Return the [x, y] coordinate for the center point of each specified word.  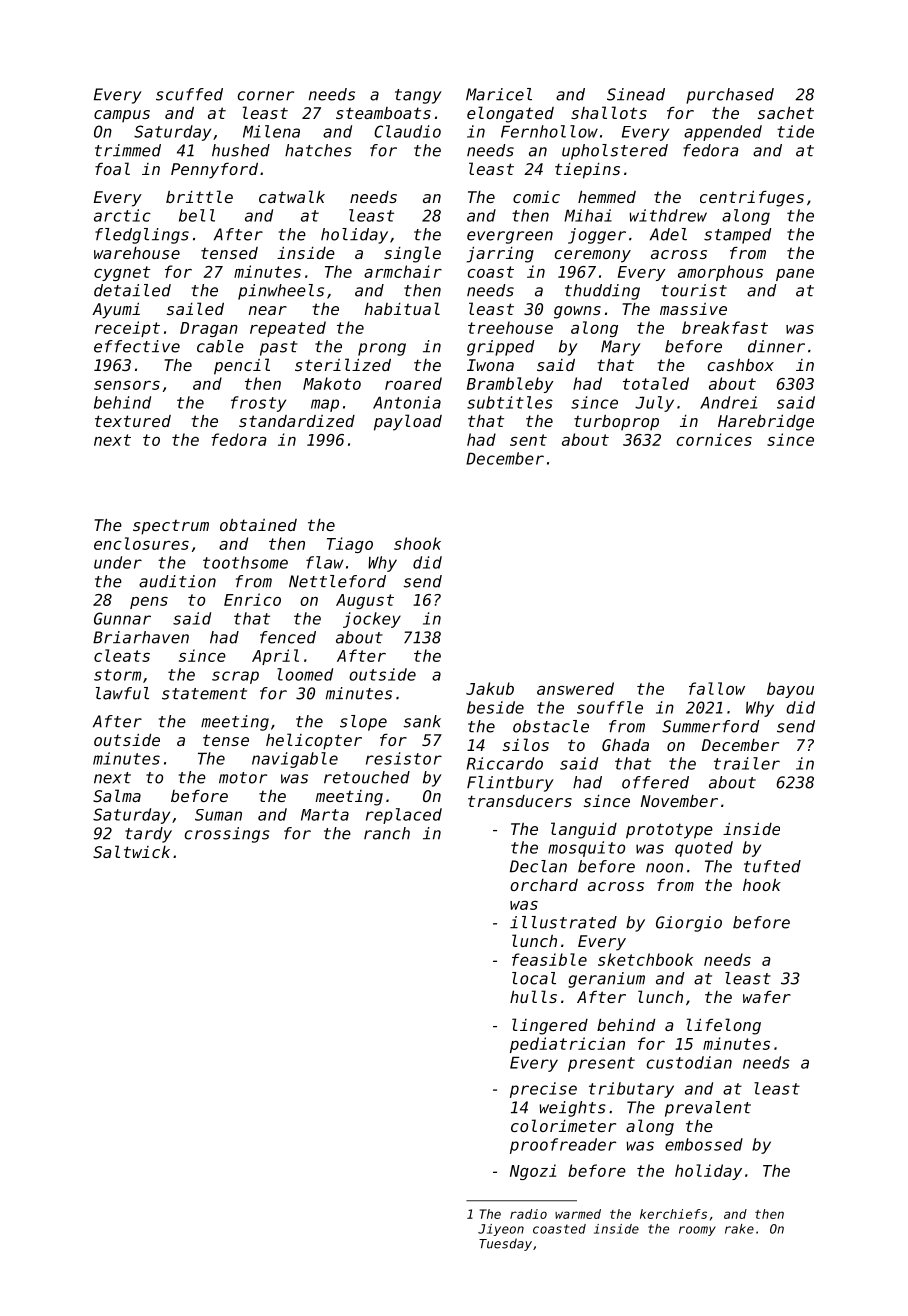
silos [526, 744]
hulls [533, 996]
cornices [714, 439]
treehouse [510, 327]
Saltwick [131, 851]
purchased [730, 96]
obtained [258, 525]
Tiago [350, 545]
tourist [694, 290]
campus [122, 116]
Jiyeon [501, 1230]
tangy [418, 96]
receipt [127, 329]
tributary [631, 1090]
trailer [747, 763]
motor [243, 778]
